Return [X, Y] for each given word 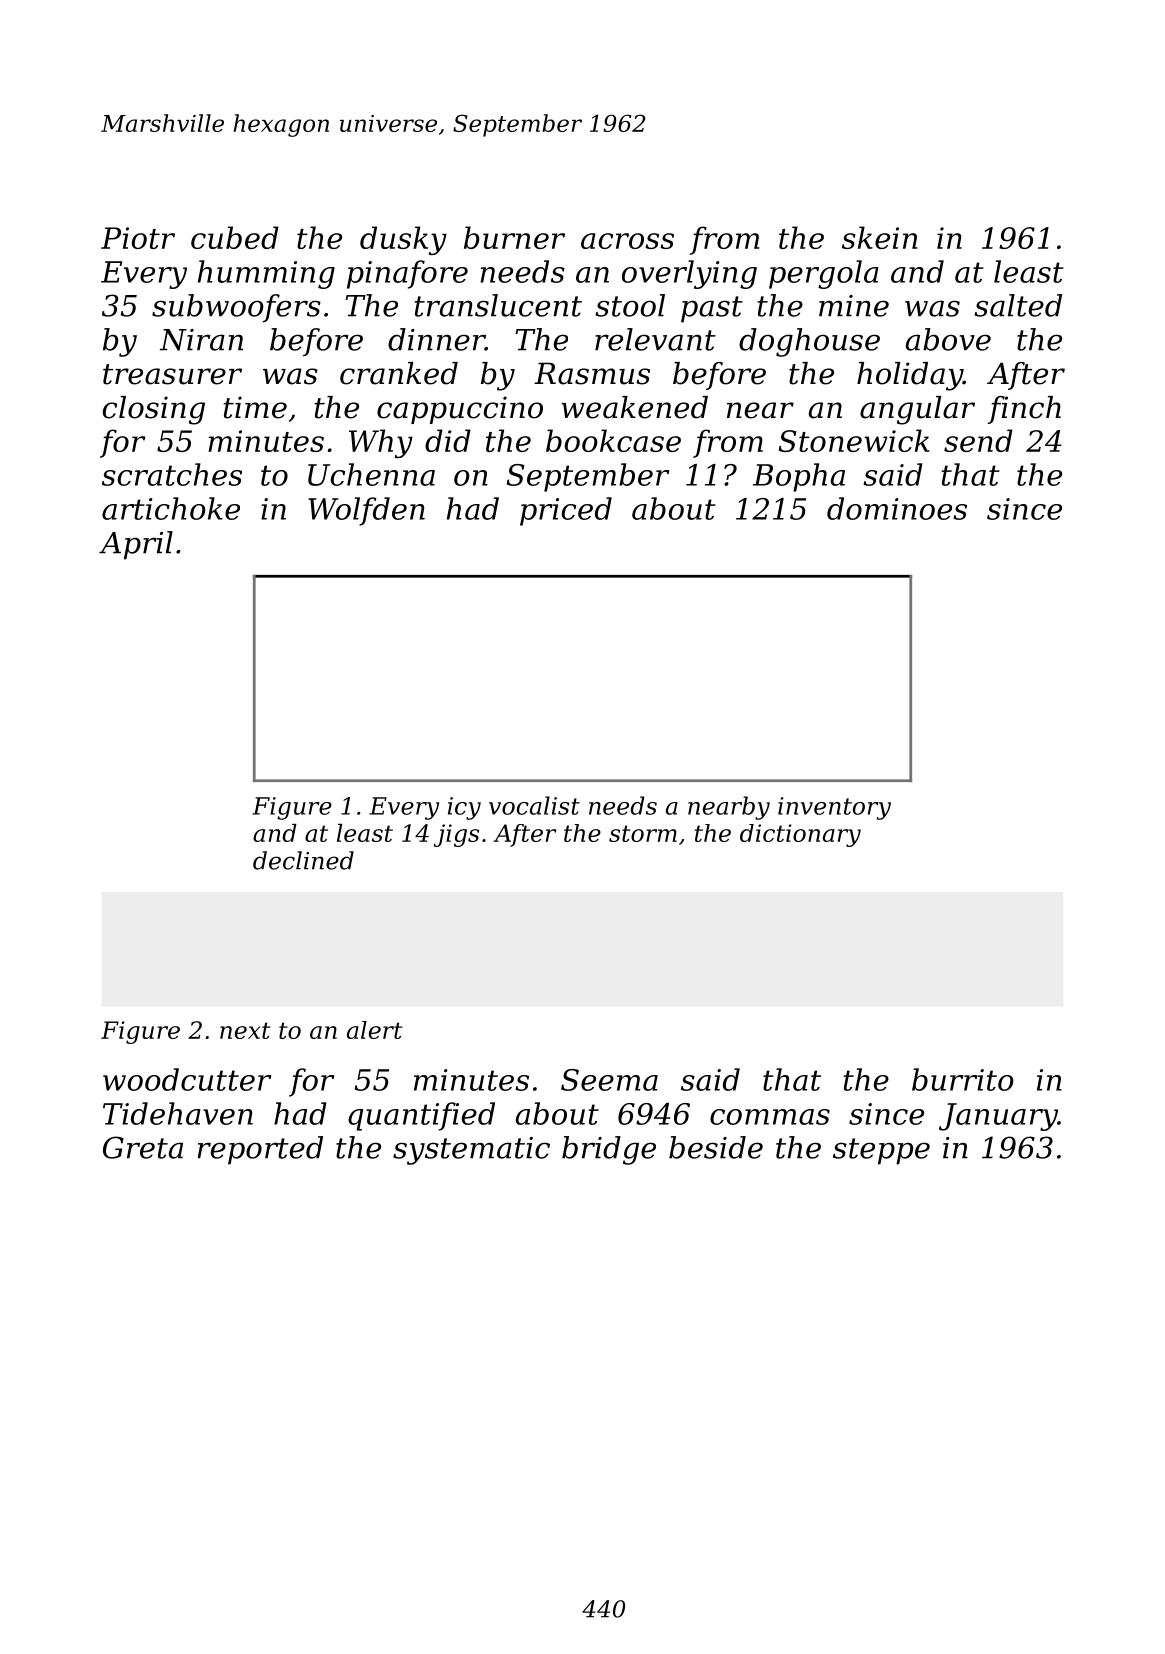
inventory [834, 808]
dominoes [897, 508]
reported [260, 1150]
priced [566, 511]
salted [1018, 305]
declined [303, 860]
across [627, 241]
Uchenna [371, 474]
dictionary [800, 835]
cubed [235, 237]
